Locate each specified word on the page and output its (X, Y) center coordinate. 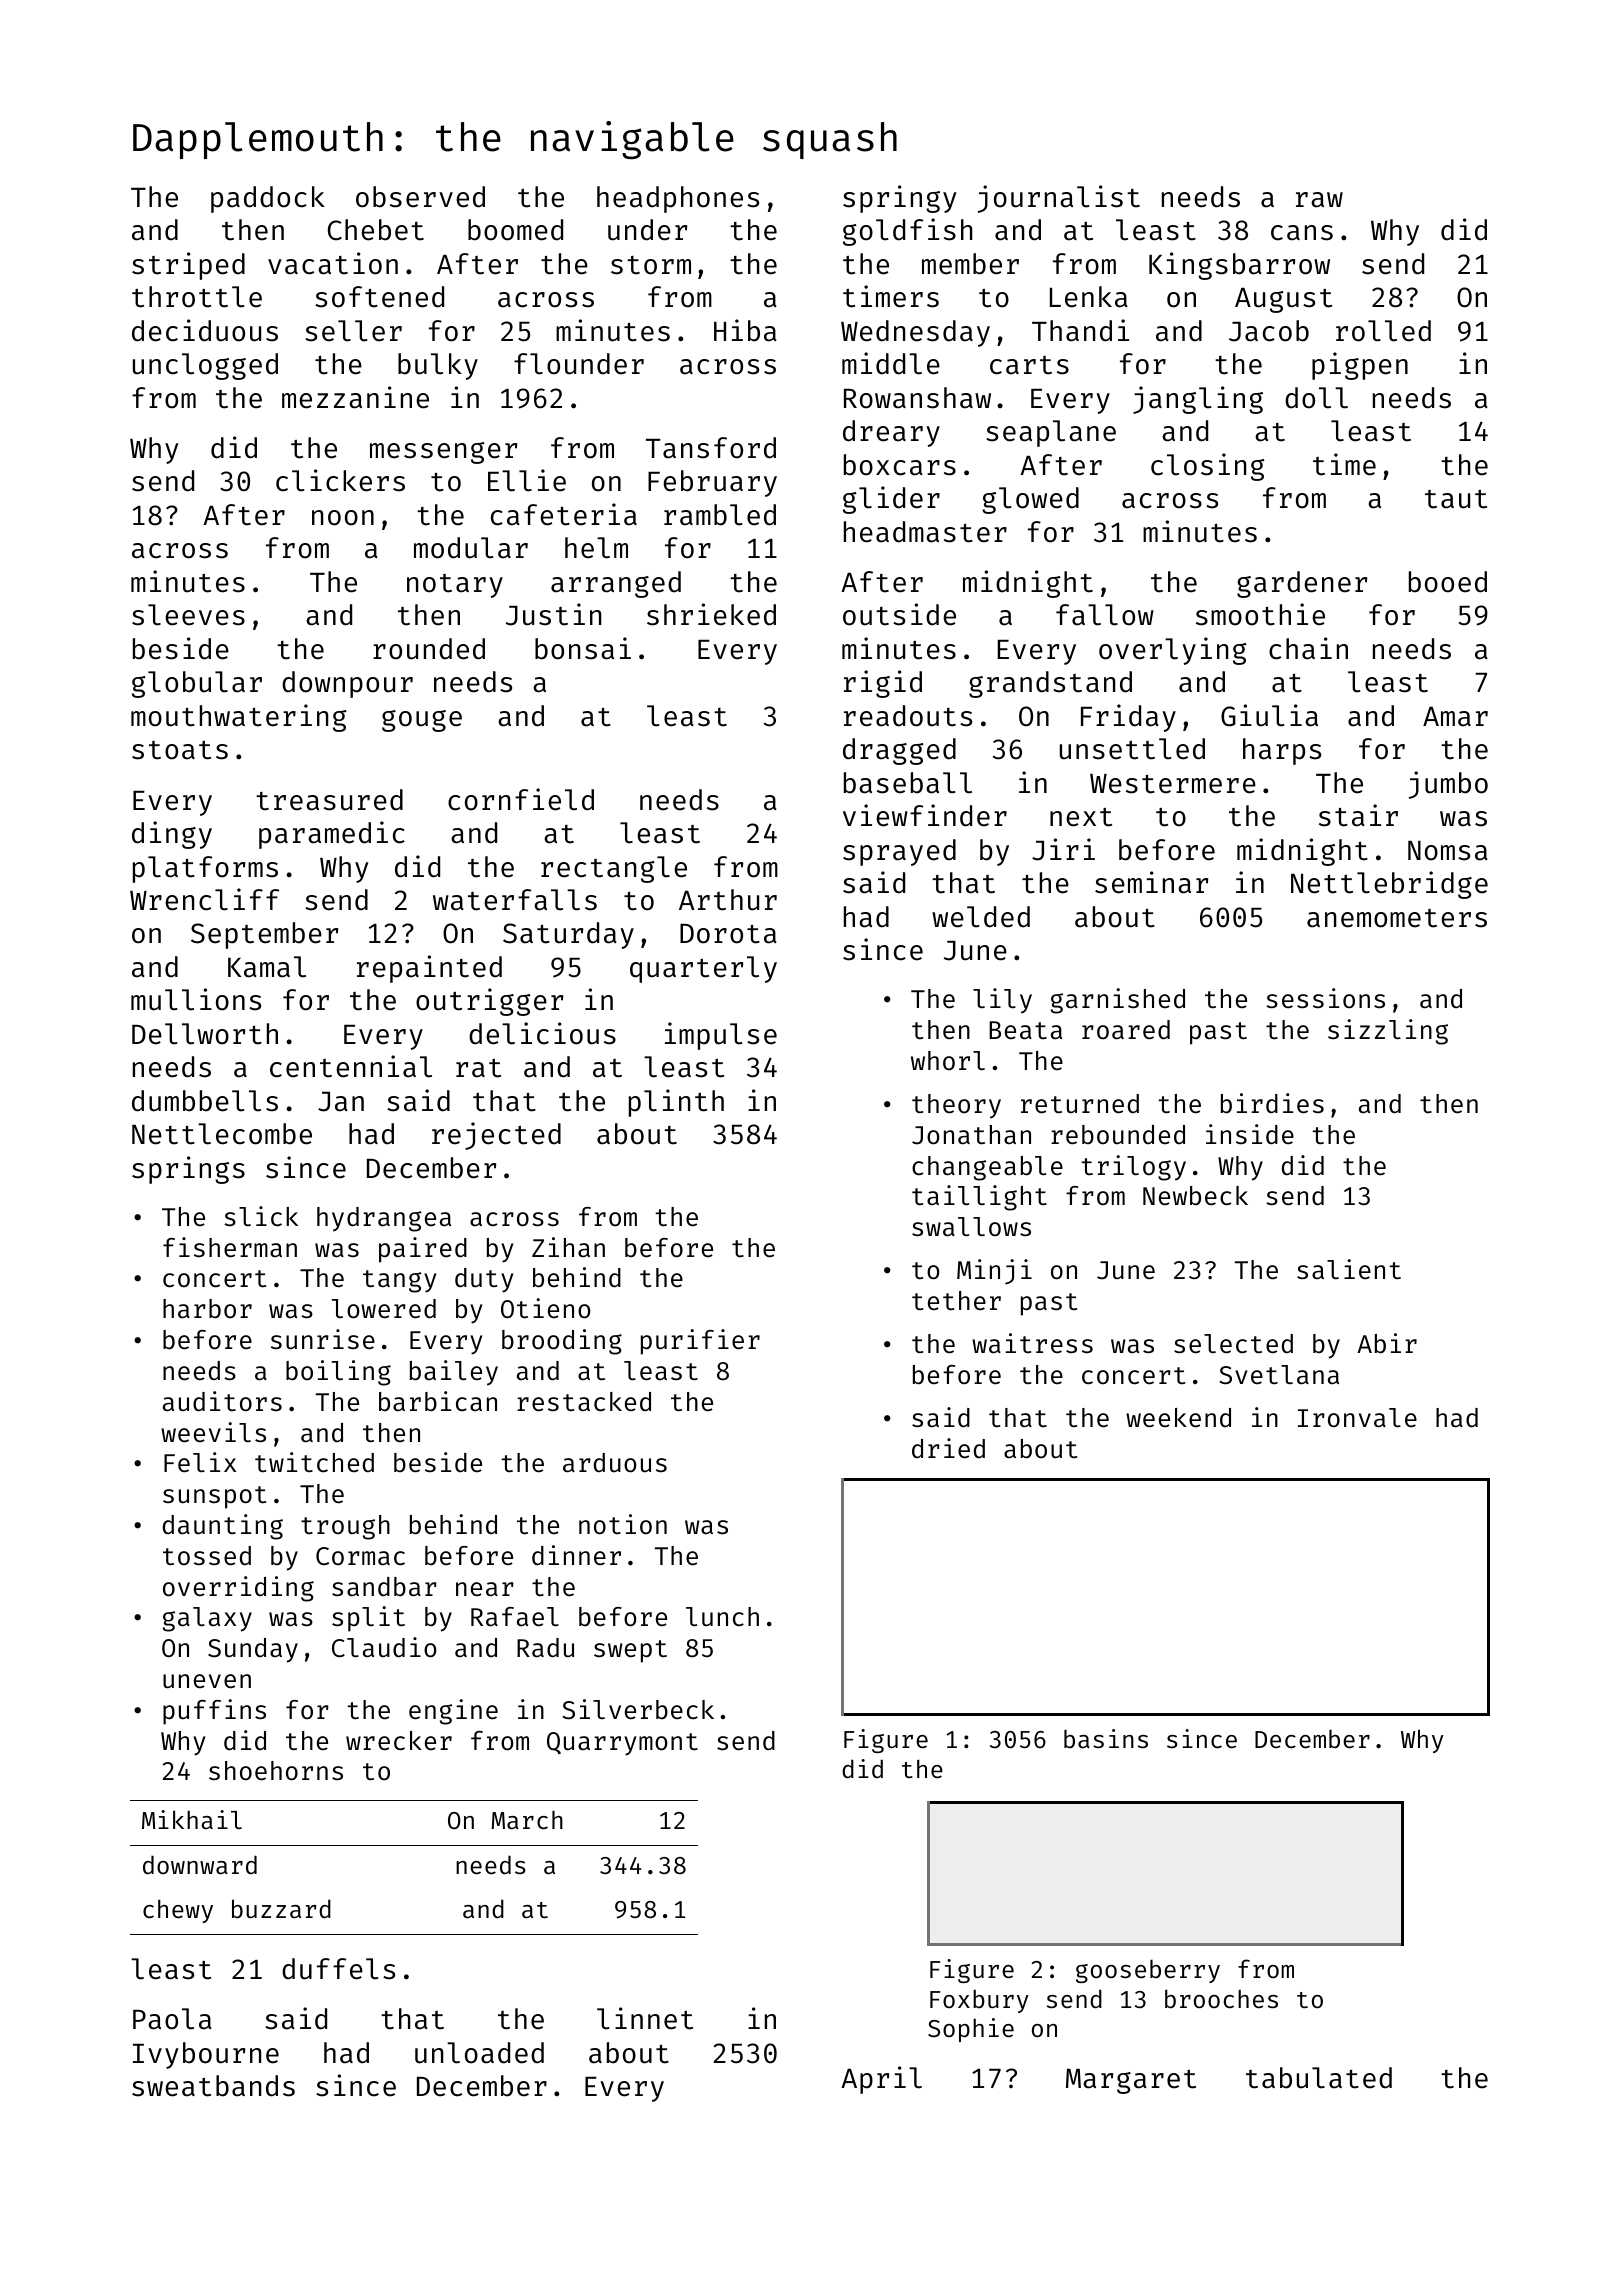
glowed (1030, 500)
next (1081, 817)
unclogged (205, 366)
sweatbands (213, 2086)
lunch (722, 1617)
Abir (1387, 1343)
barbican (438, 1401)
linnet (645, 2018)
